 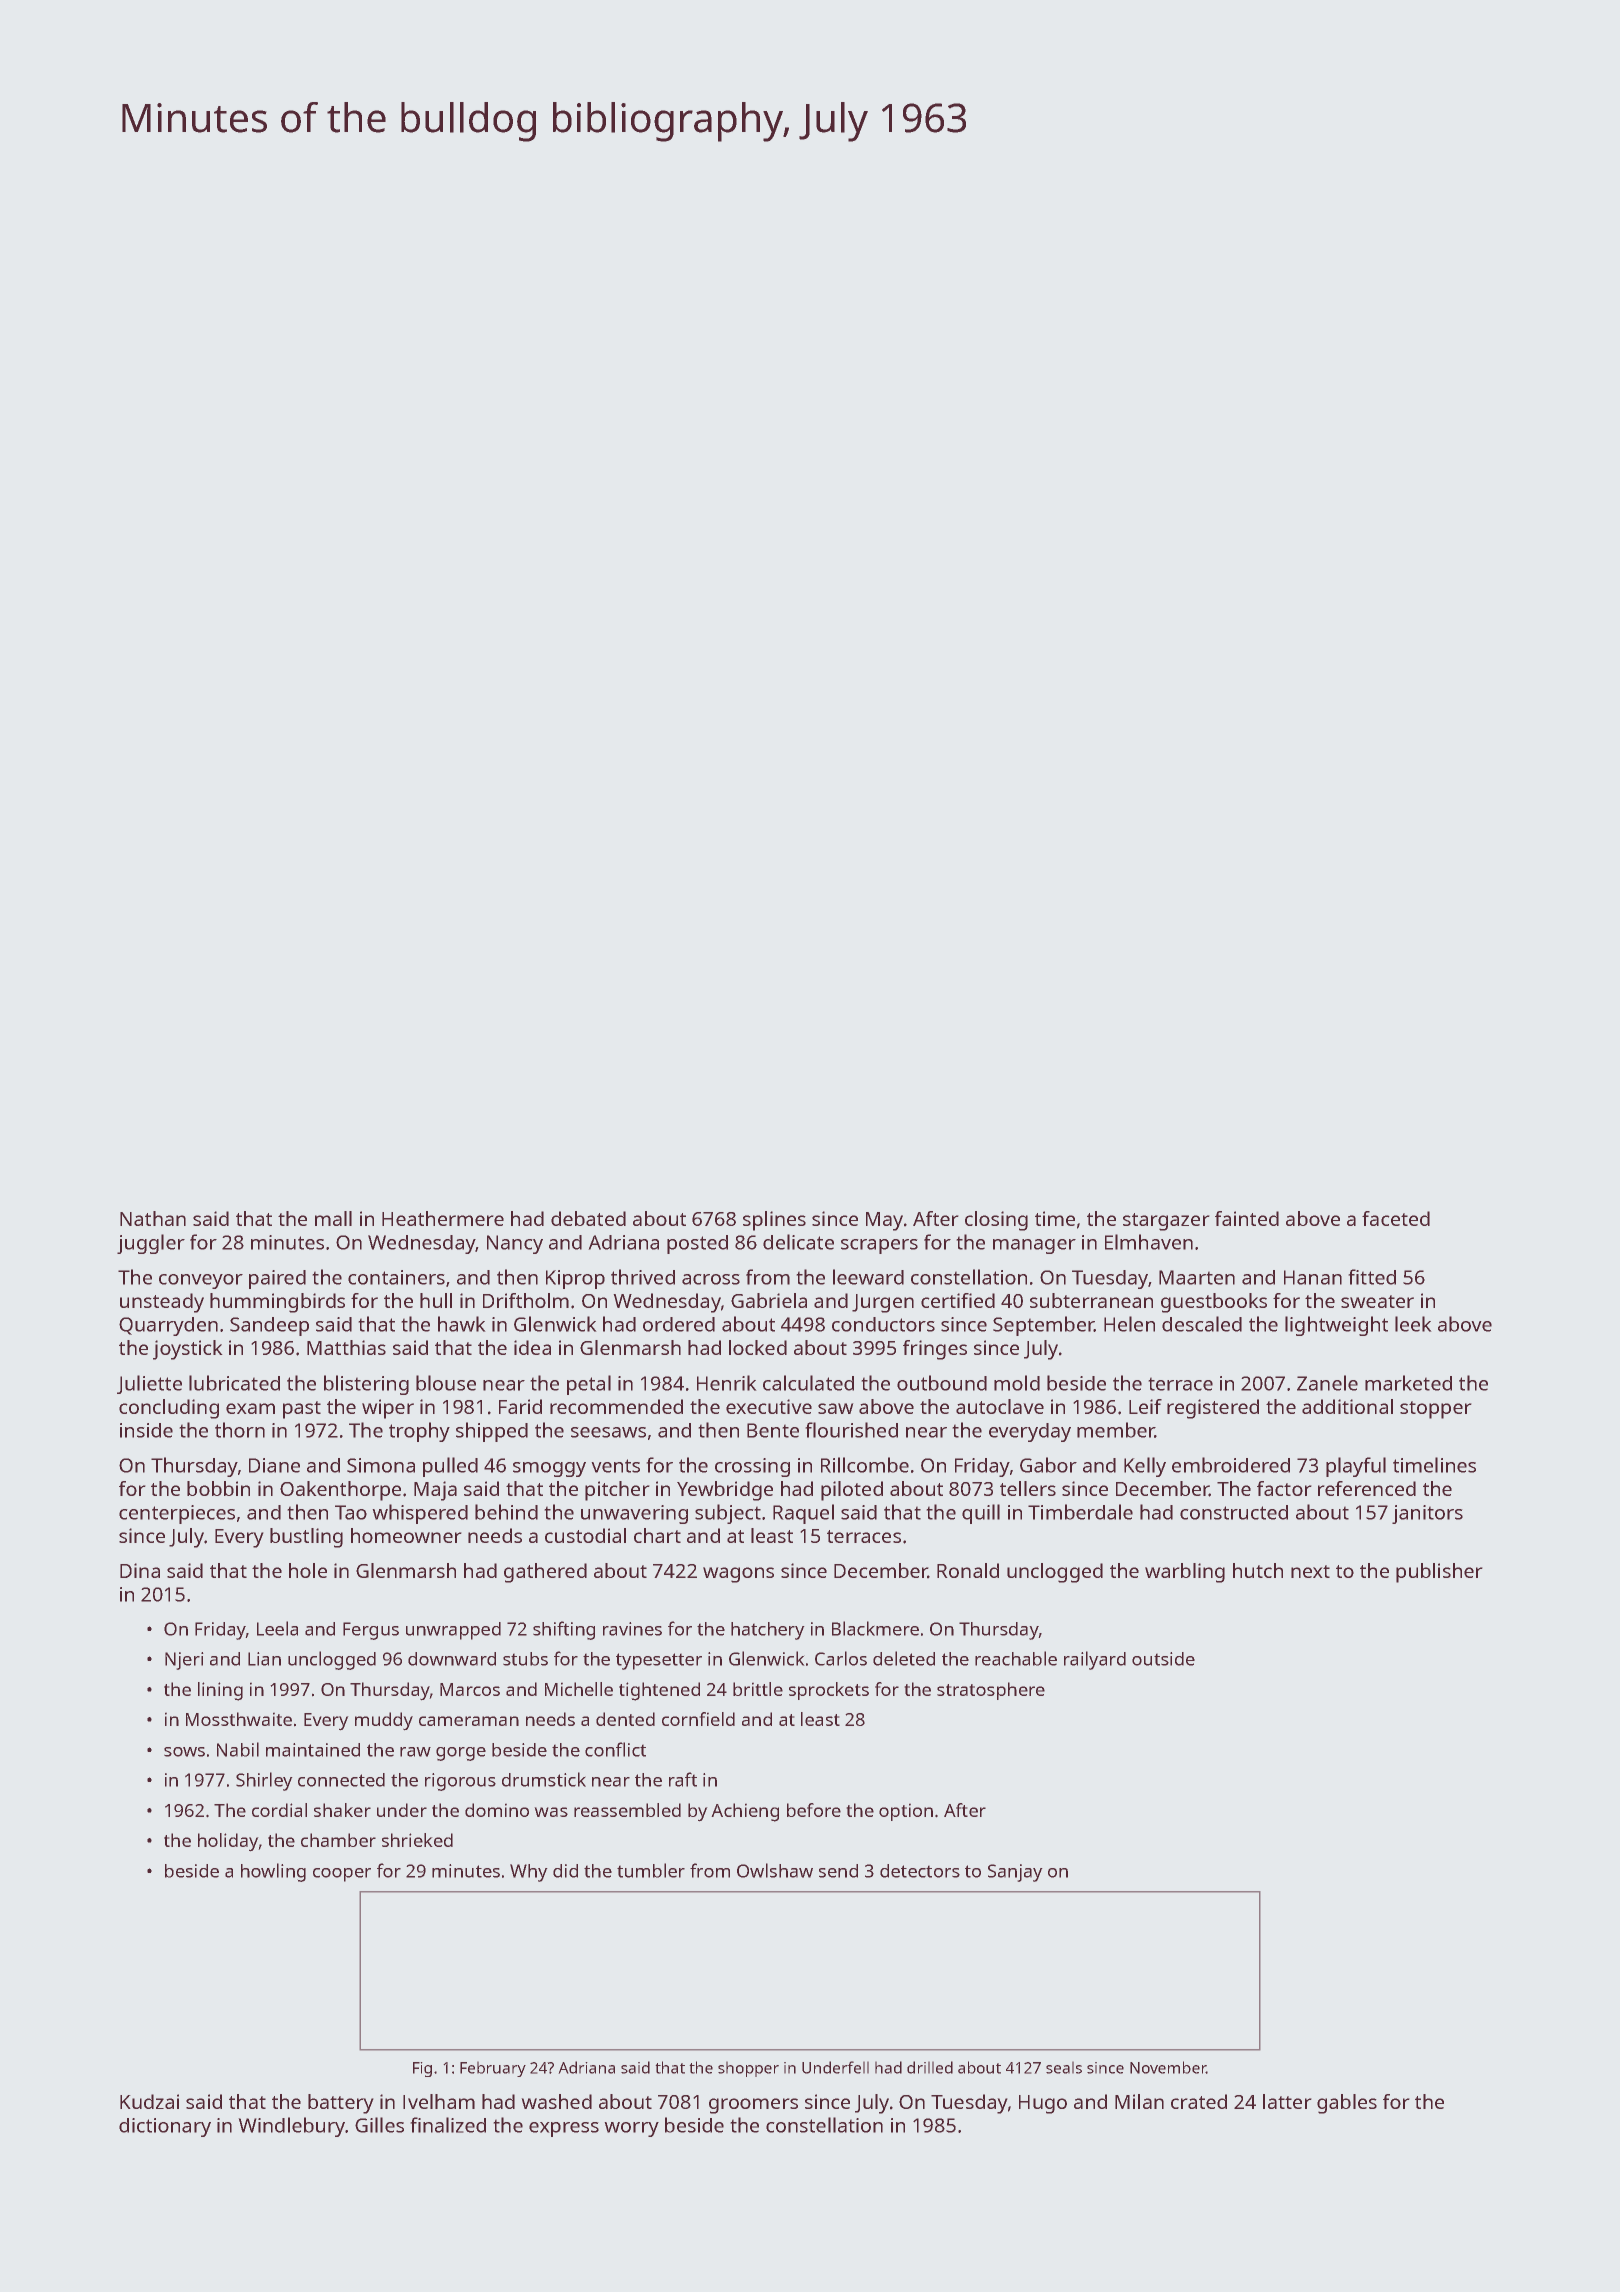 What do you see at coordinates (1356, 1467) in the screenshot?
I see `playful` at bounding box center [1356, 1467].
